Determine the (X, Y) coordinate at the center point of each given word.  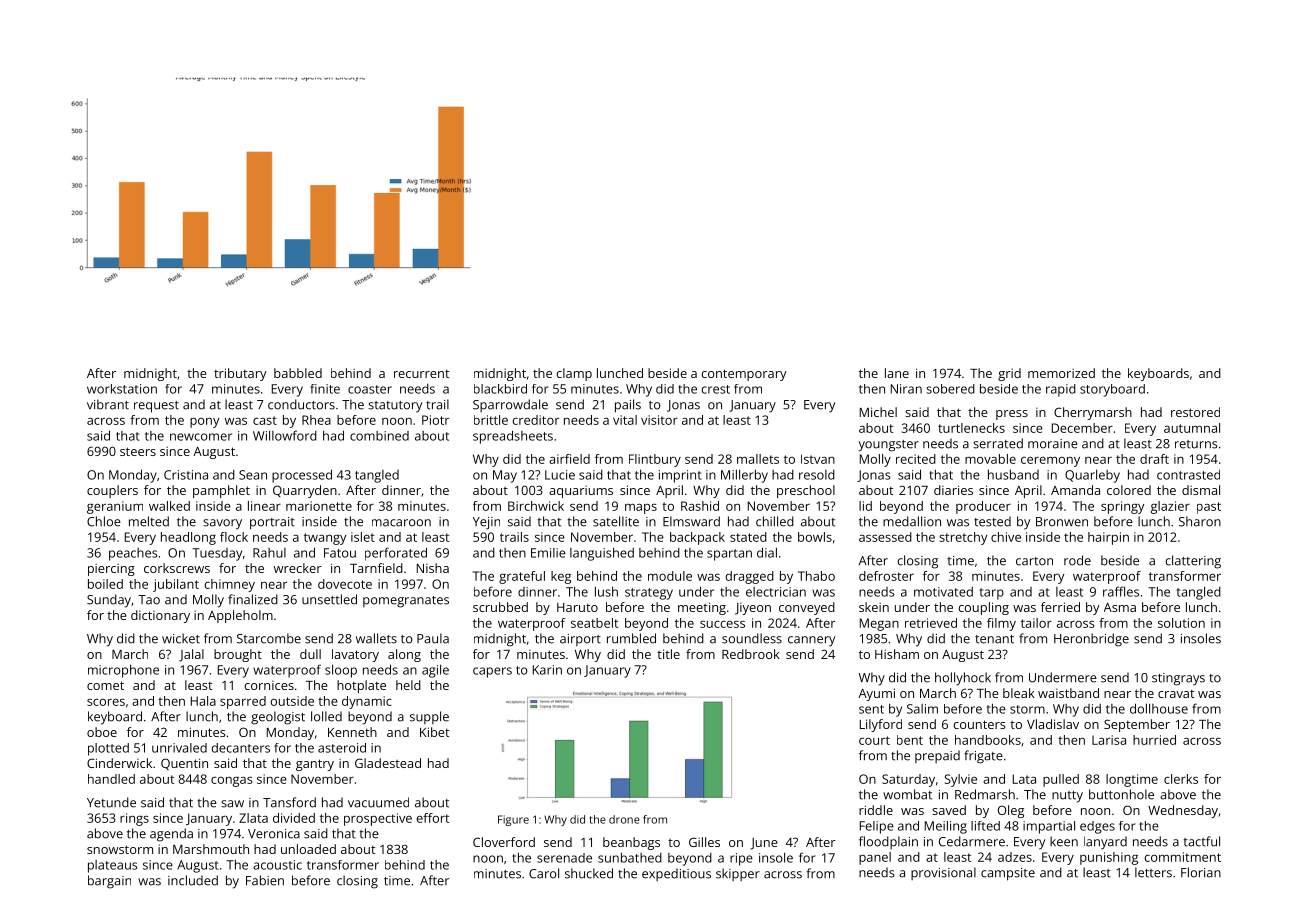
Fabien (265, 880)
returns (1196, 444)
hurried (1154, 740)
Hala (203, 701)
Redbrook (751, 654)
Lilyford (881, 725)
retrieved (931, 623)
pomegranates (406, 602)
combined (379, 436)
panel (875, 858)
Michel (878, 412)
